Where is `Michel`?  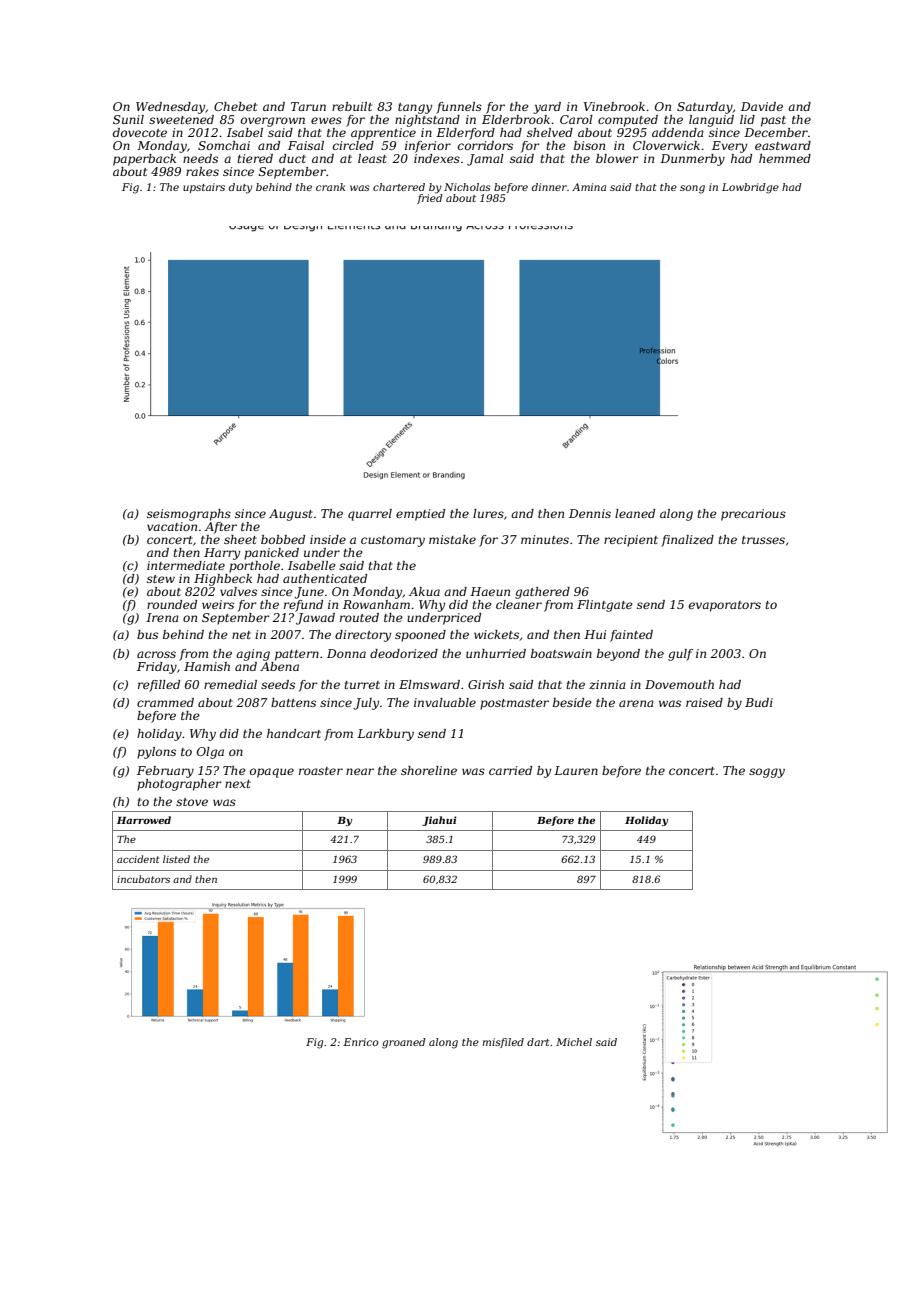 Michel is located at coordinates (574, 1042).
